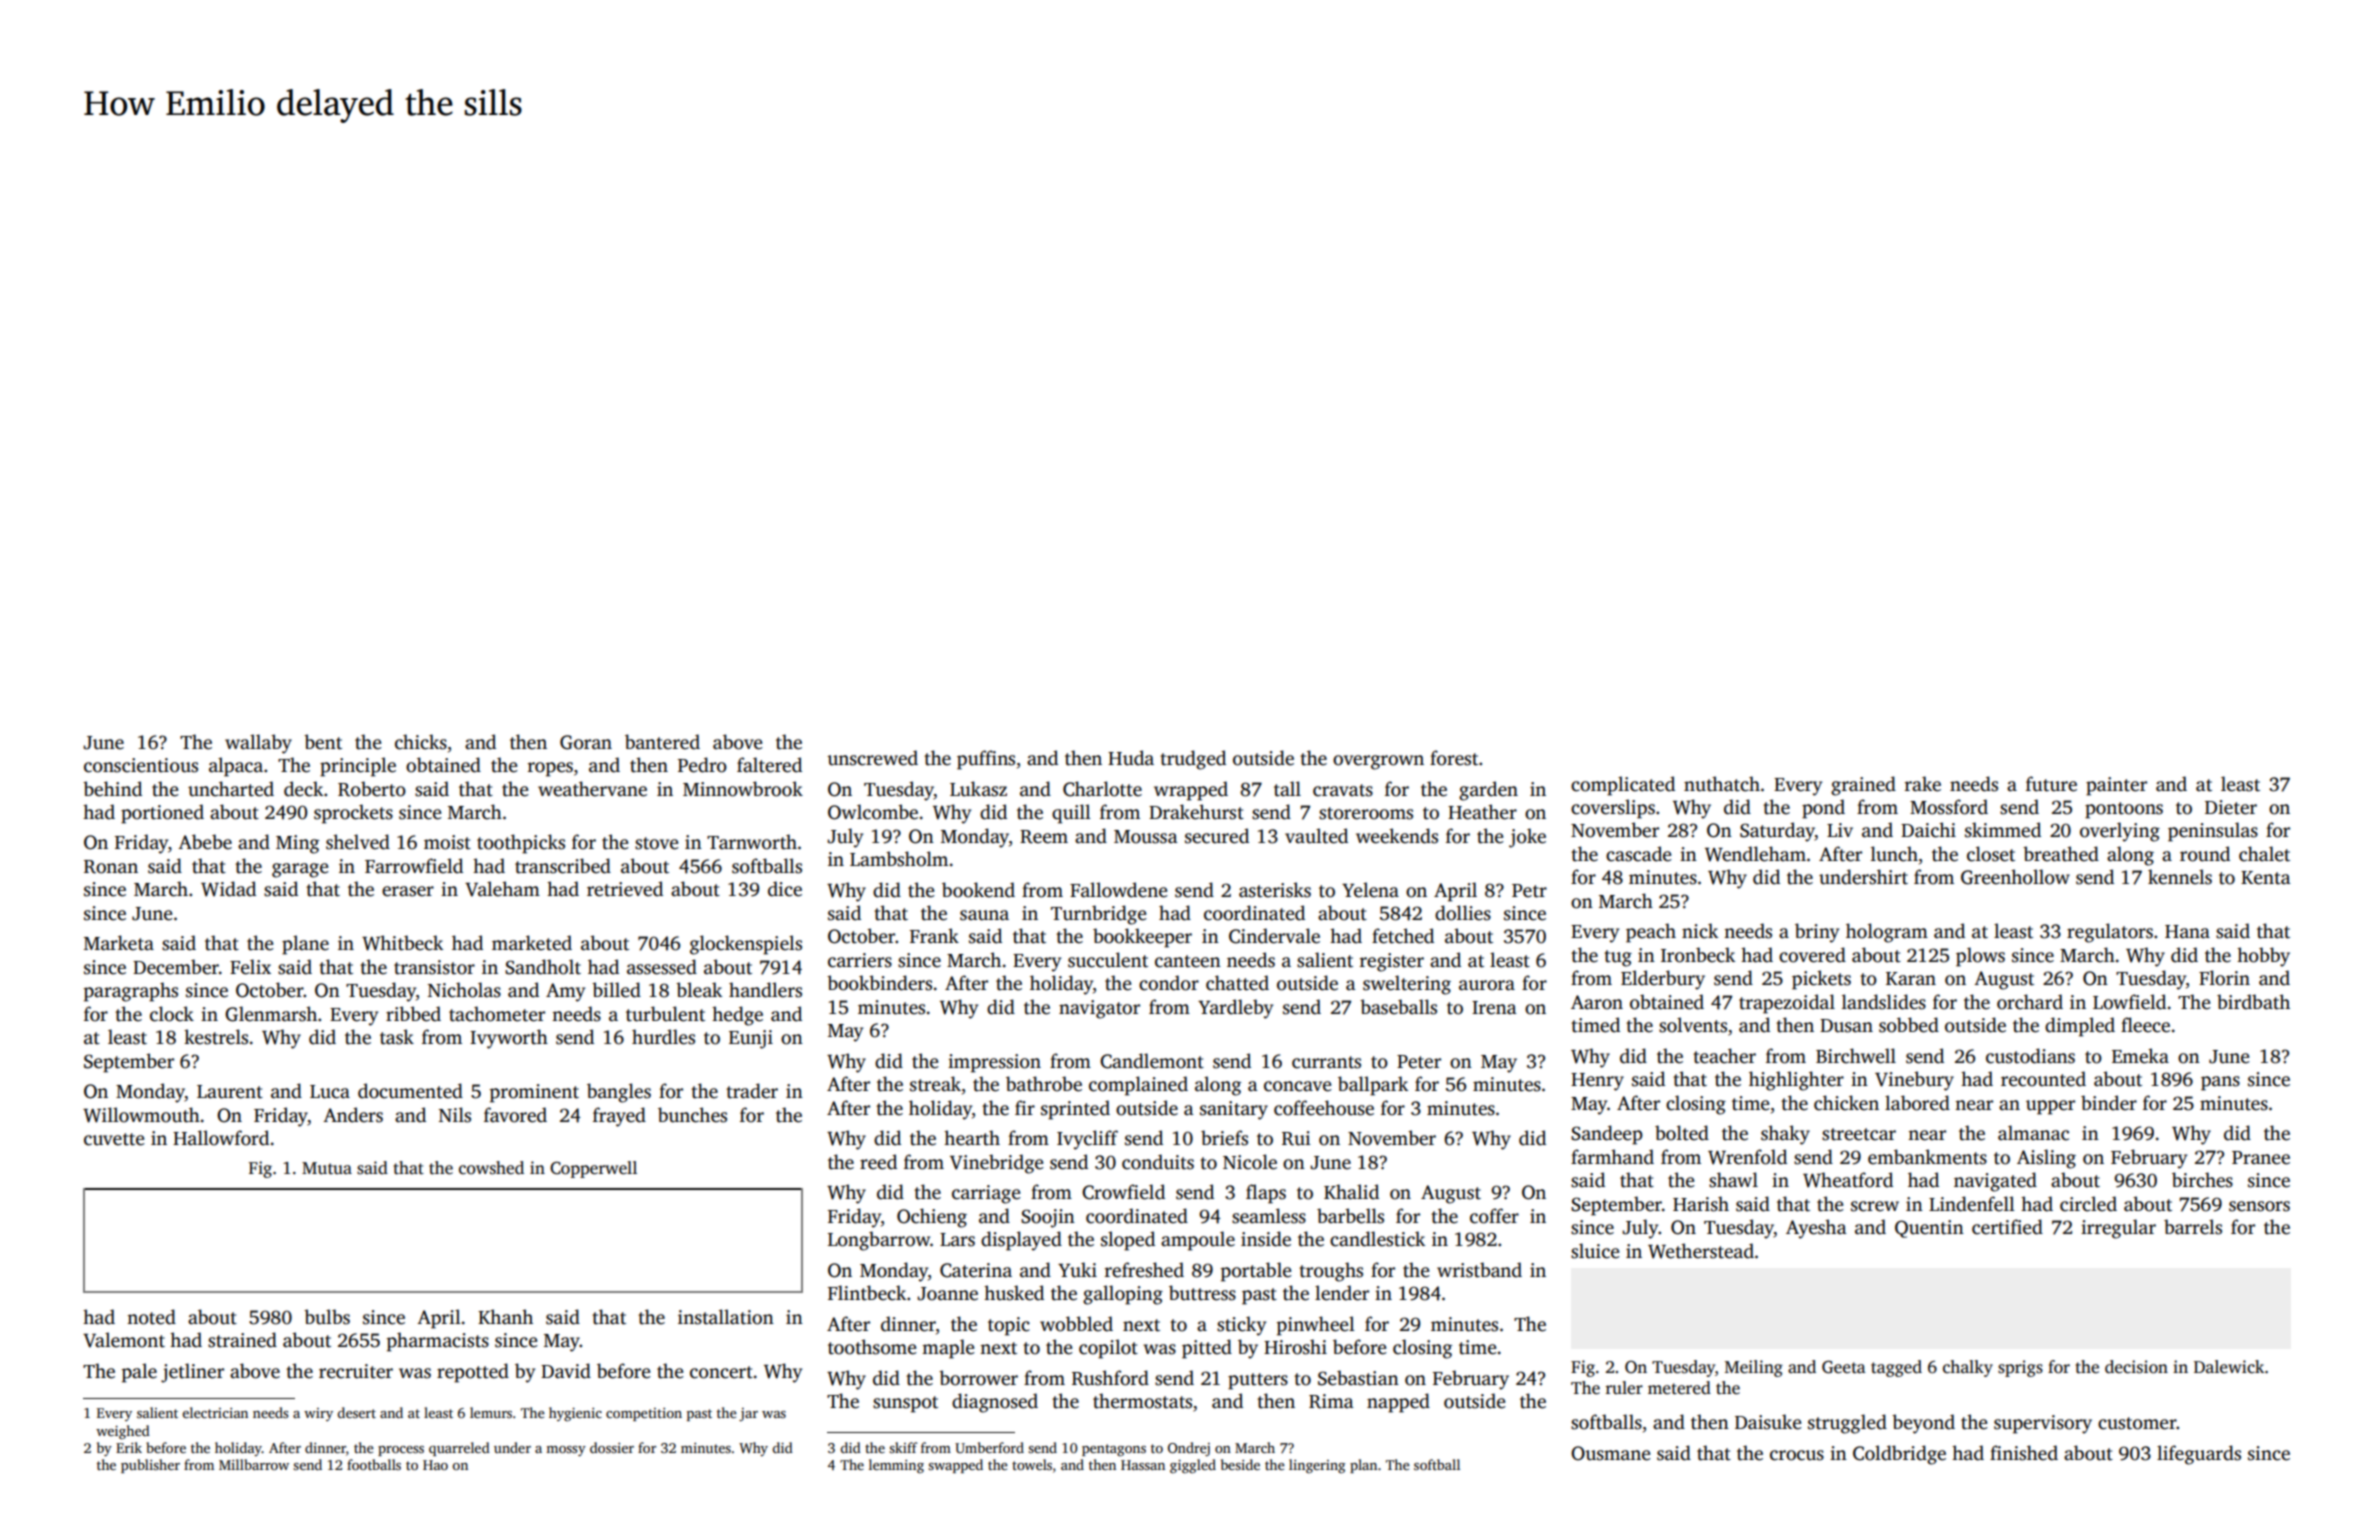  I want to click on Hana, so click(2187, 932).
